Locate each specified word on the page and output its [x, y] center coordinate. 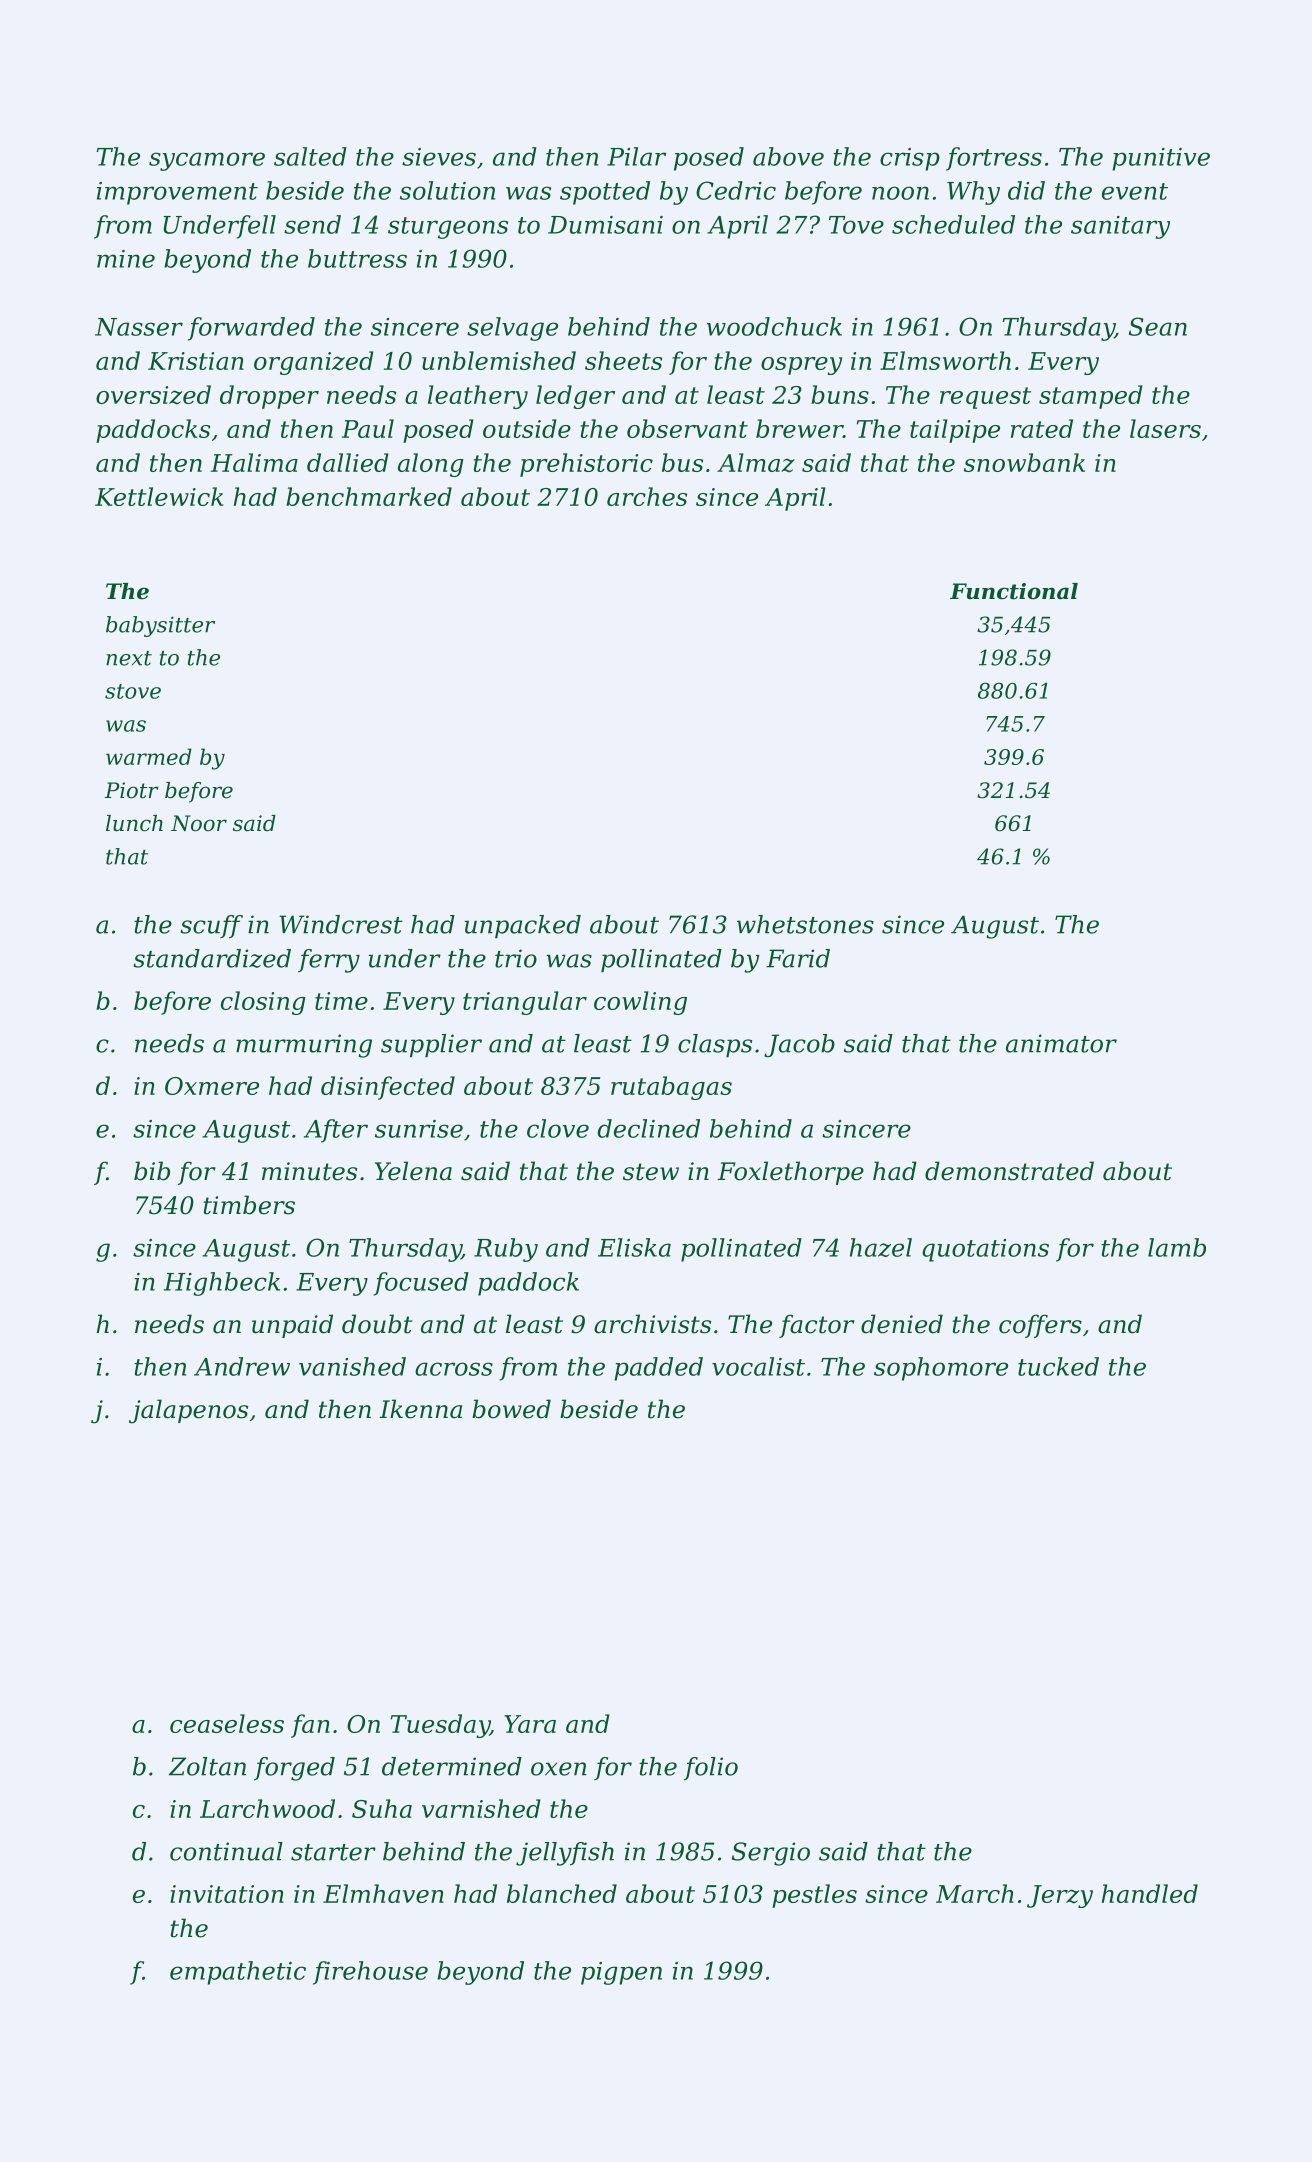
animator [1061, 1043]
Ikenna [420, 1409]
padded [658, 1369]
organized [314, 363]
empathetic [238, 1973]
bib [152, 1171]
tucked [1058, 1366]
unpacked [523, 927]
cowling [640, 1003]
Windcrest [341, 924]
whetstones [805, 924]
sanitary [1120, 227]
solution [447, 190]
